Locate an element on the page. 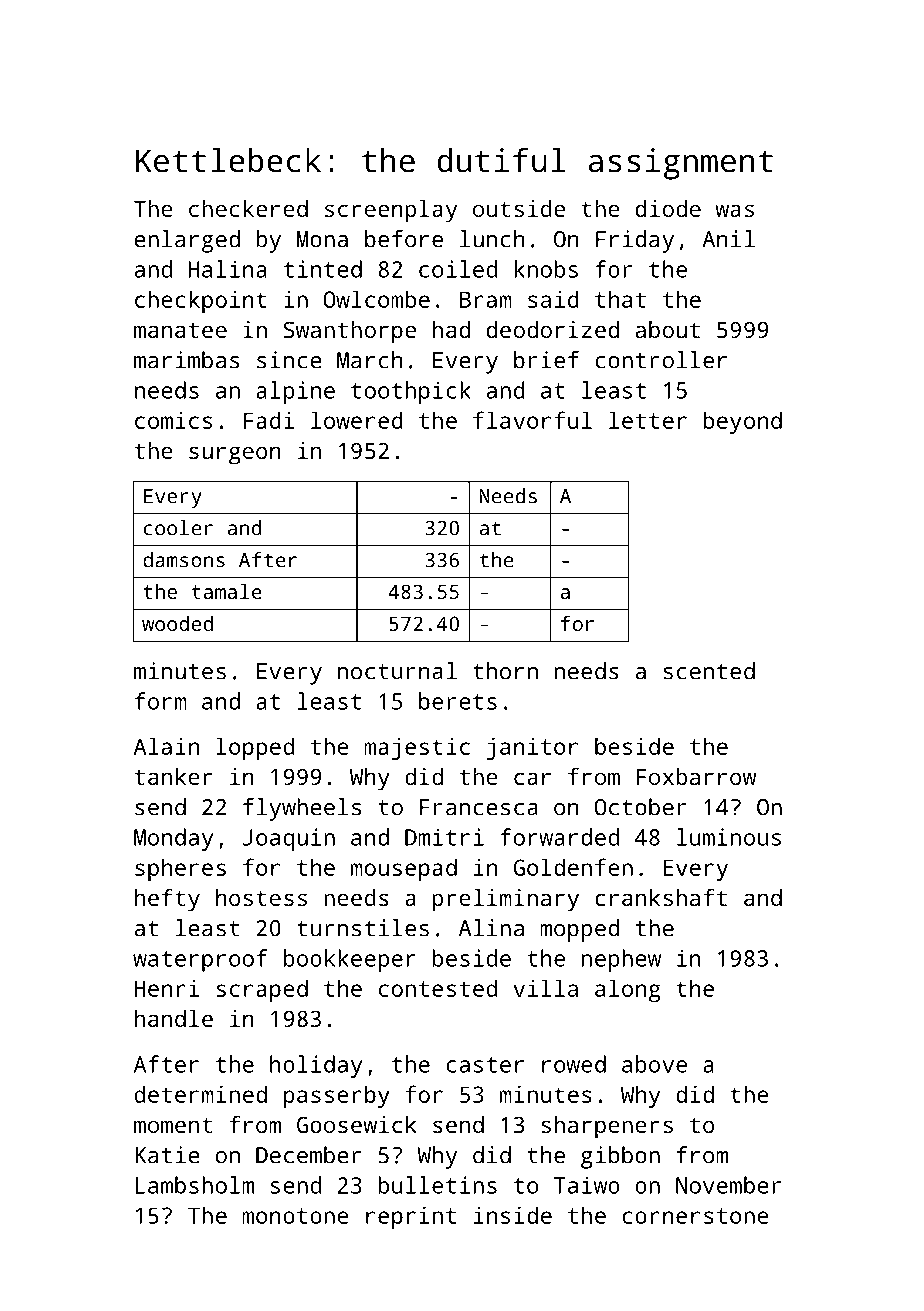  monotone is located at coordinates (295, 1216).
